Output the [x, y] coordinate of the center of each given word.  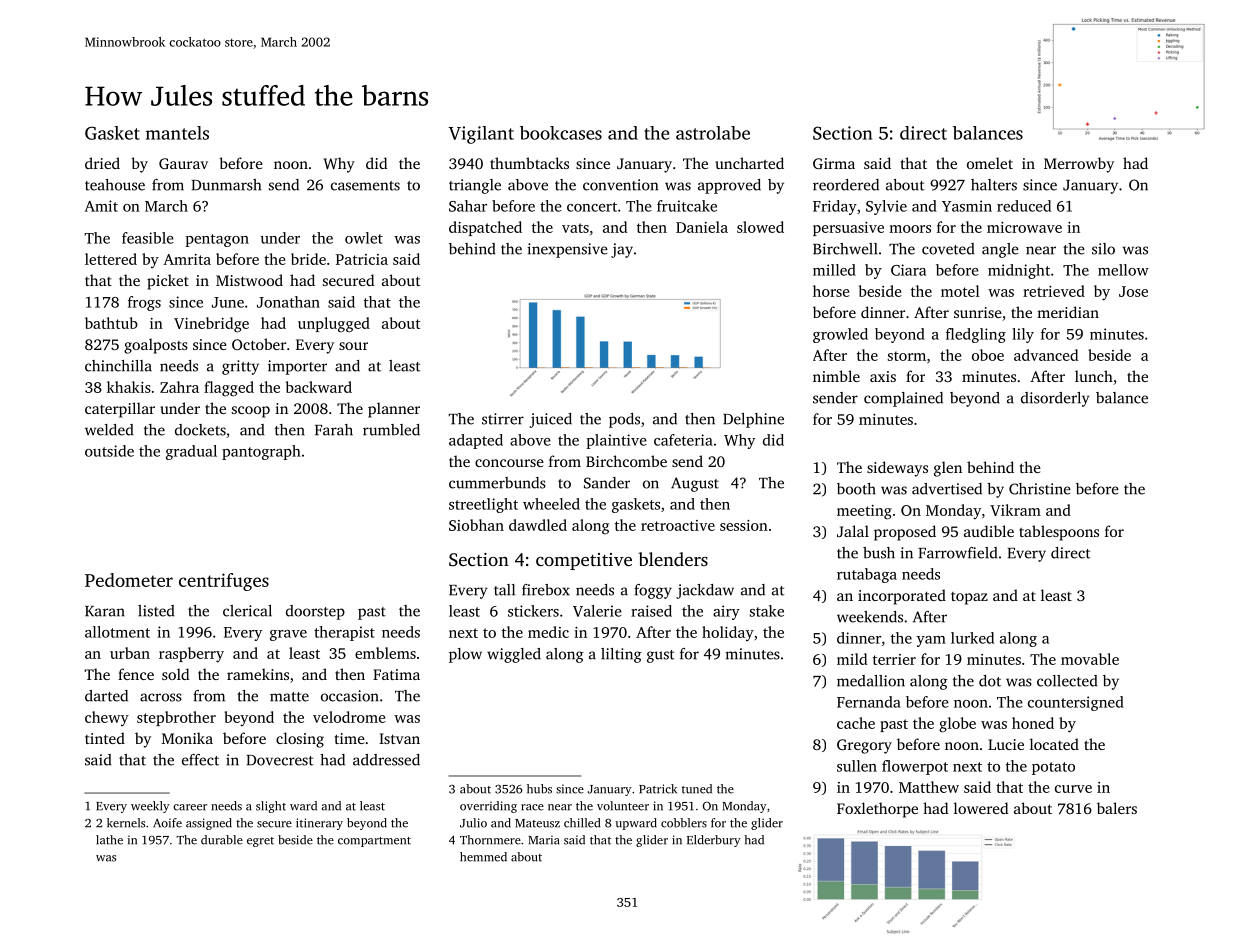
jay [622, 250]
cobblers [684, 823]
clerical [247, 611]
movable [1090, 659]
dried [102, 163]
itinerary [319, 824]
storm [907, 356]
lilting [621, 655]
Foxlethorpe [877, 810]
